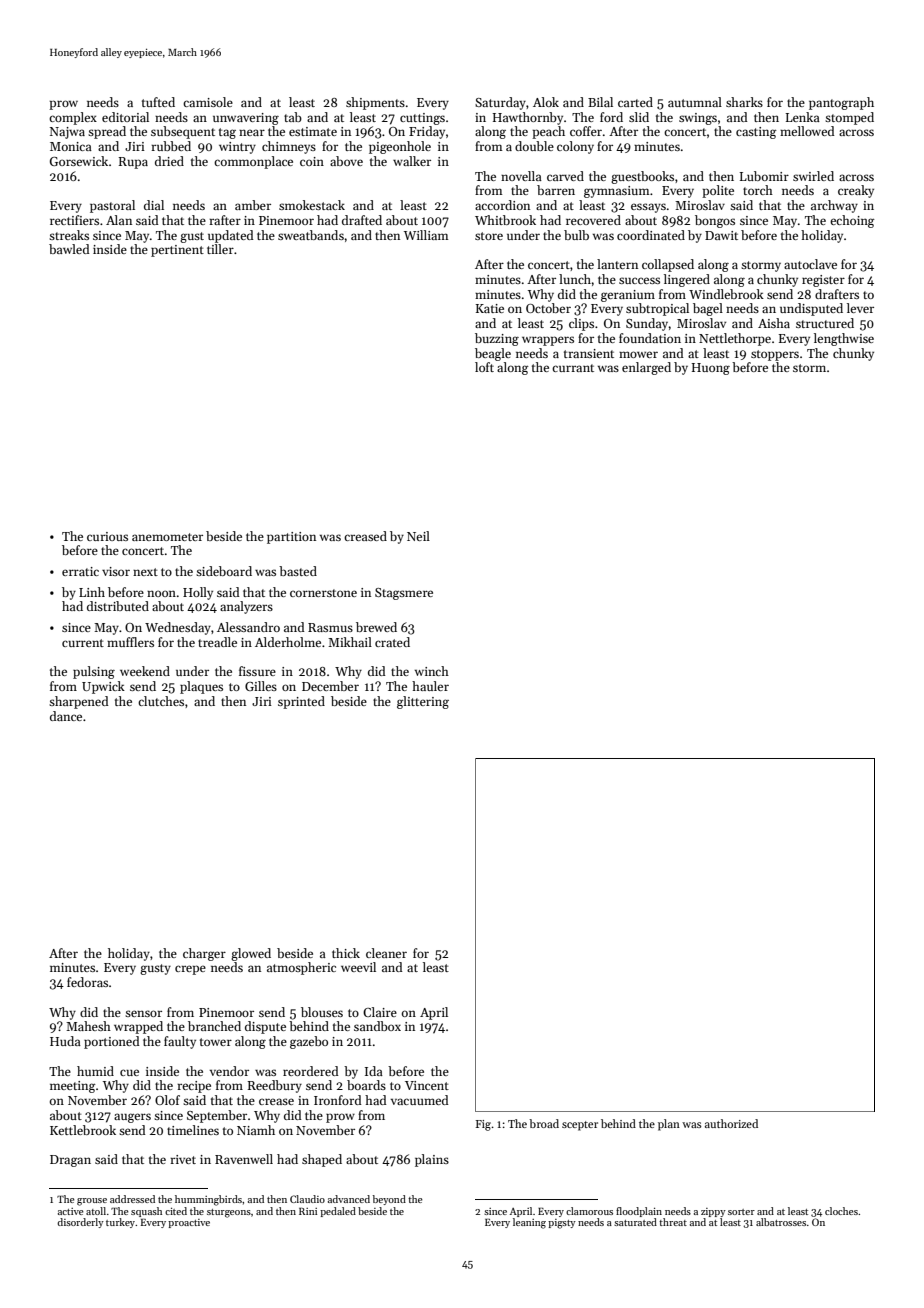  Describe the element at coordinates (386, 953) in the screenshot. I see `cleaner` at that location.
